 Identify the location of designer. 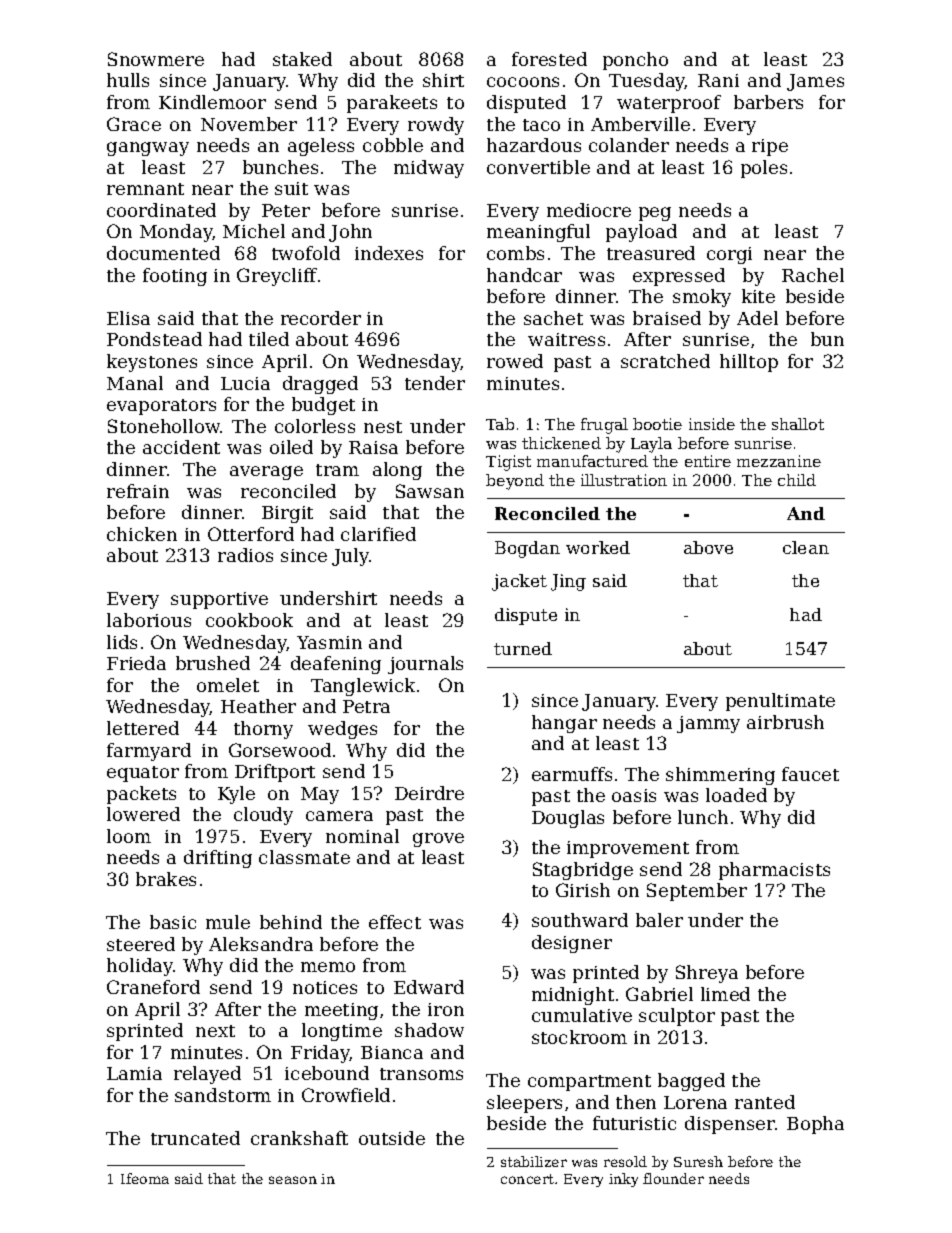
(572, 944).
